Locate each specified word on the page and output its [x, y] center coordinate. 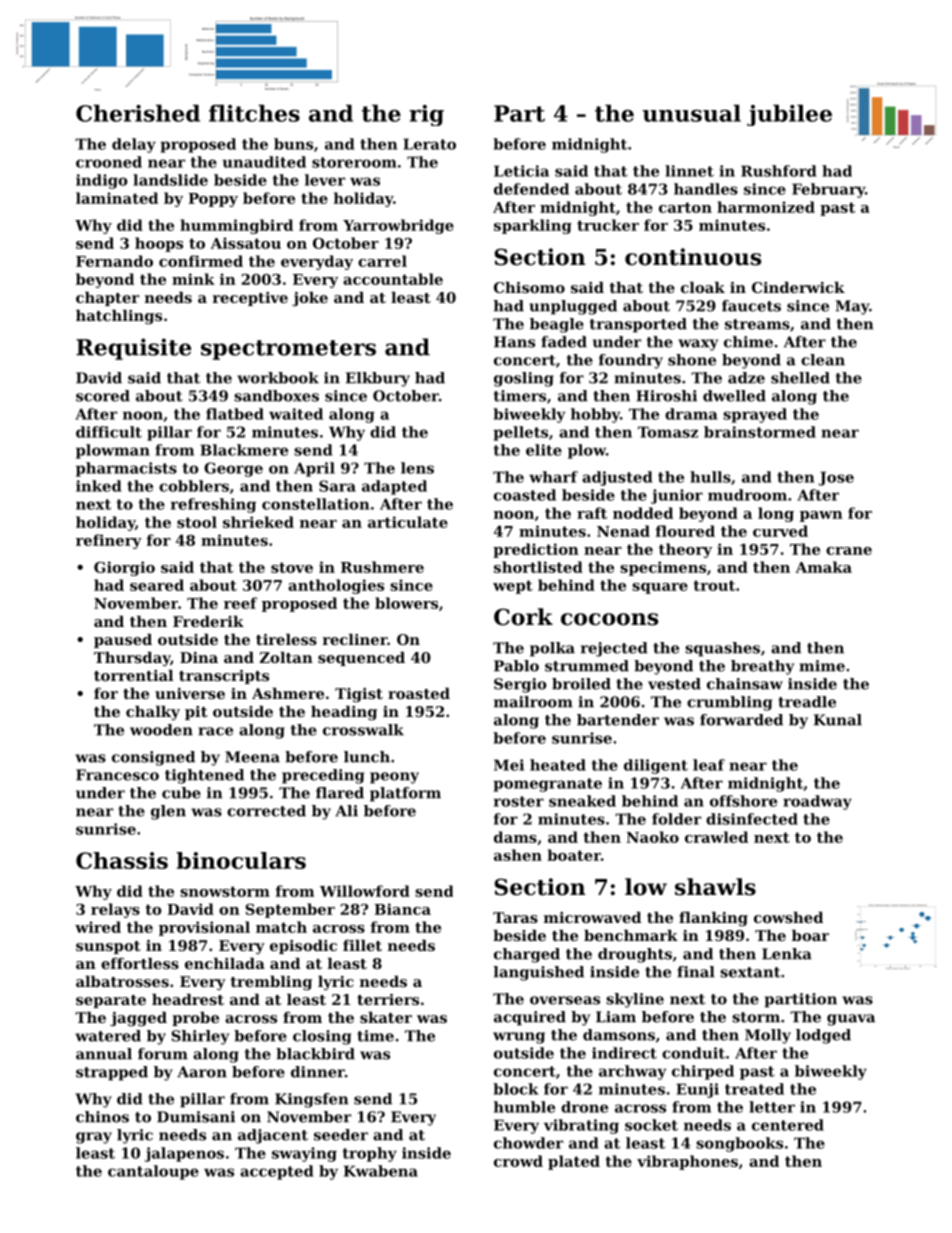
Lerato [429, 144]
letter [772, 1107]
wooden [161, 730]
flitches [254, 113]
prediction [536, 550]
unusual [692, 113]
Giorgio [124, 568]
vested [674, 684]
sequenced [361, 659]
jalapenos [184, 1154]
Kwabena [381, 1171]
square [660, 588]
